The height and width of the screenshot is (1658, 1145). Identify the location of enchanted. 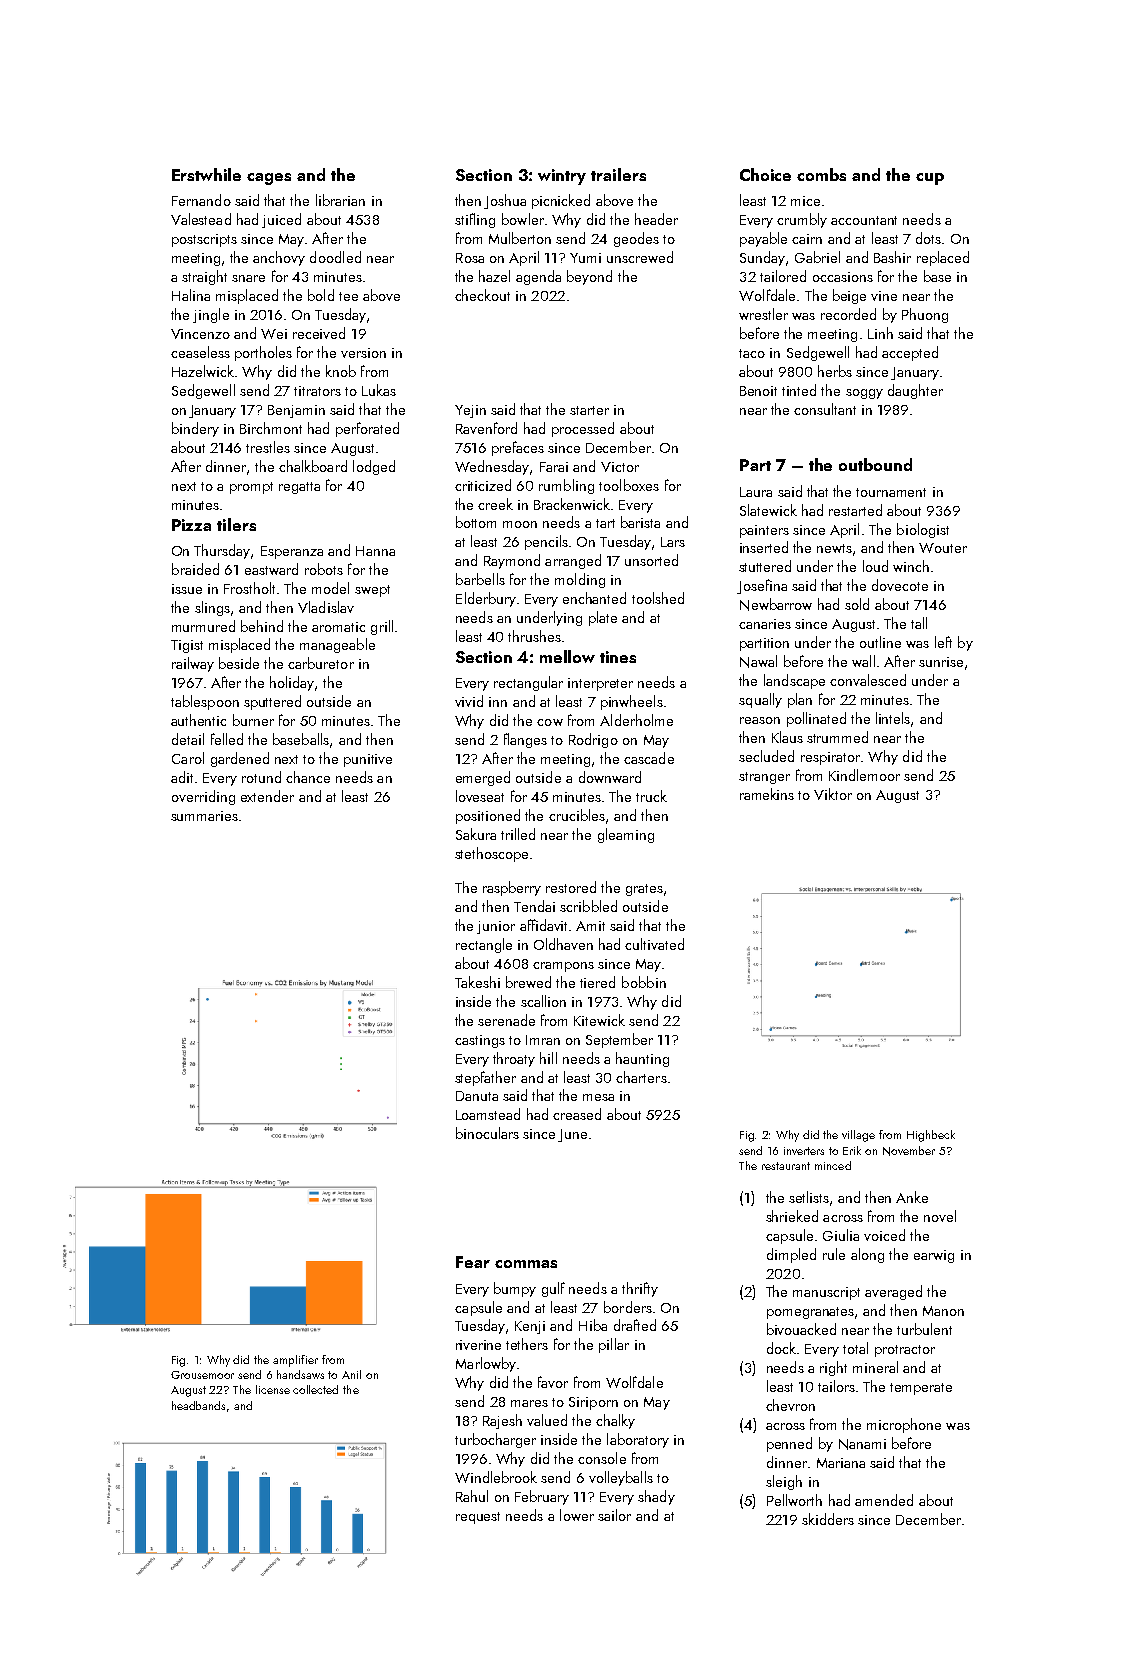
(594, 598).
